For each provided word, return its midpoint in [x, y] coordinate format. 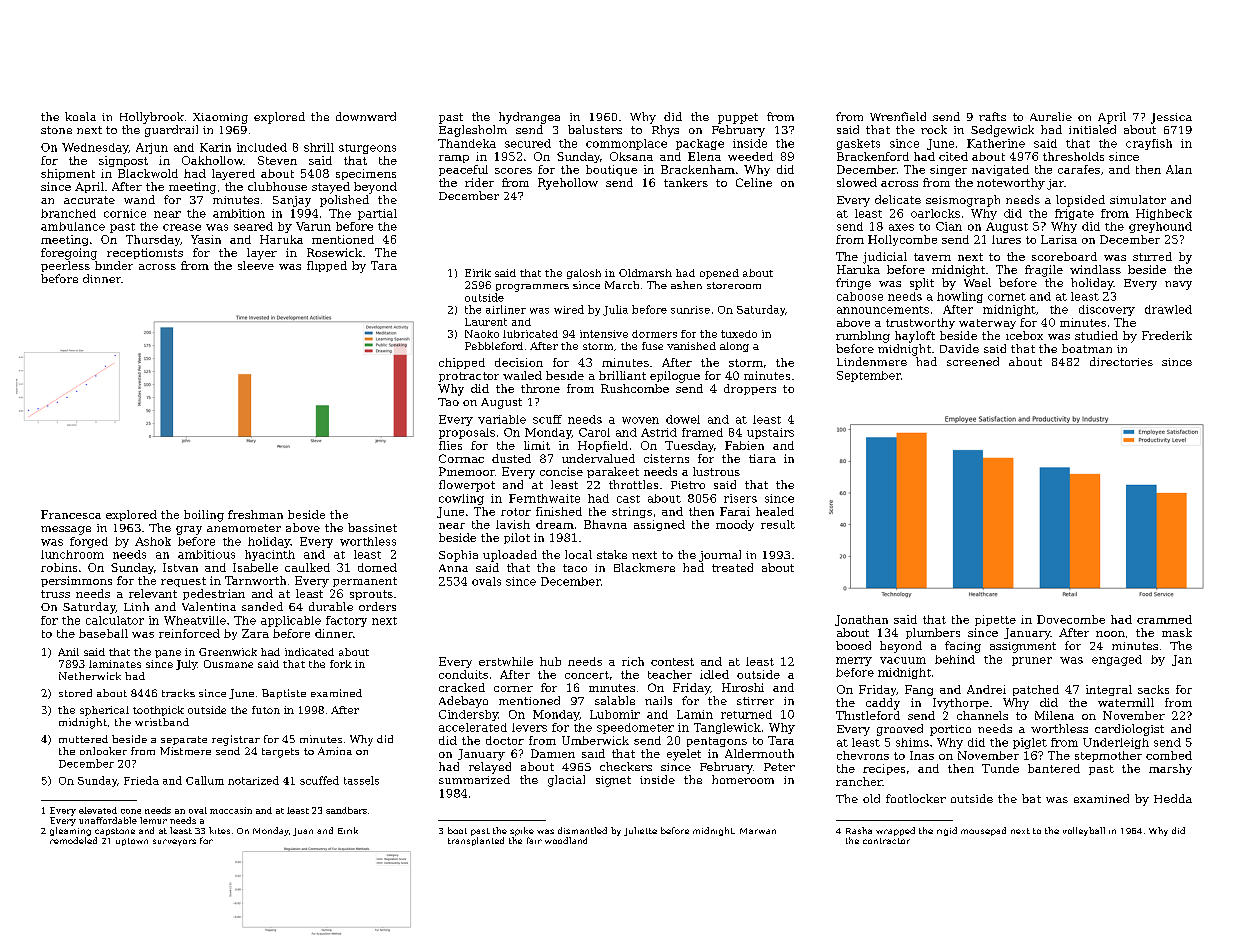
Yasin [206, 239]
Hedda [1173, 798]
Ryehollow [568, 184]
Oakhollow [213, 160]
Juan [303, 832]
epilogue [675, 377]
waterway [987, 324]
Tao [448, 402]
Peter [779, 767]
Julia [615, 310]
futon [266, 710]
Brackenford [873, 156]
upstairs [770, 433]
